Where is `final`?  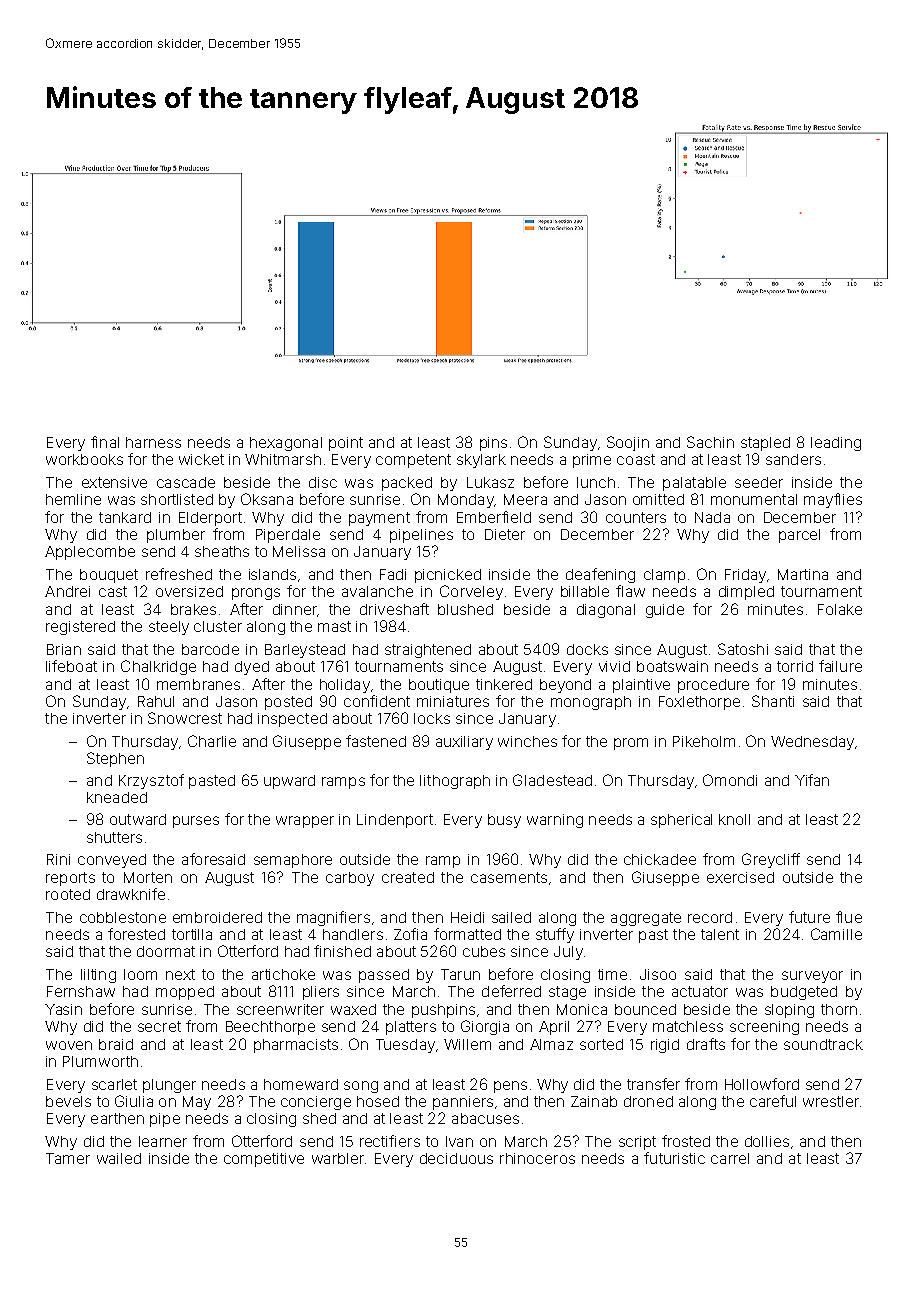 final is located at coordinates (105, 442).
